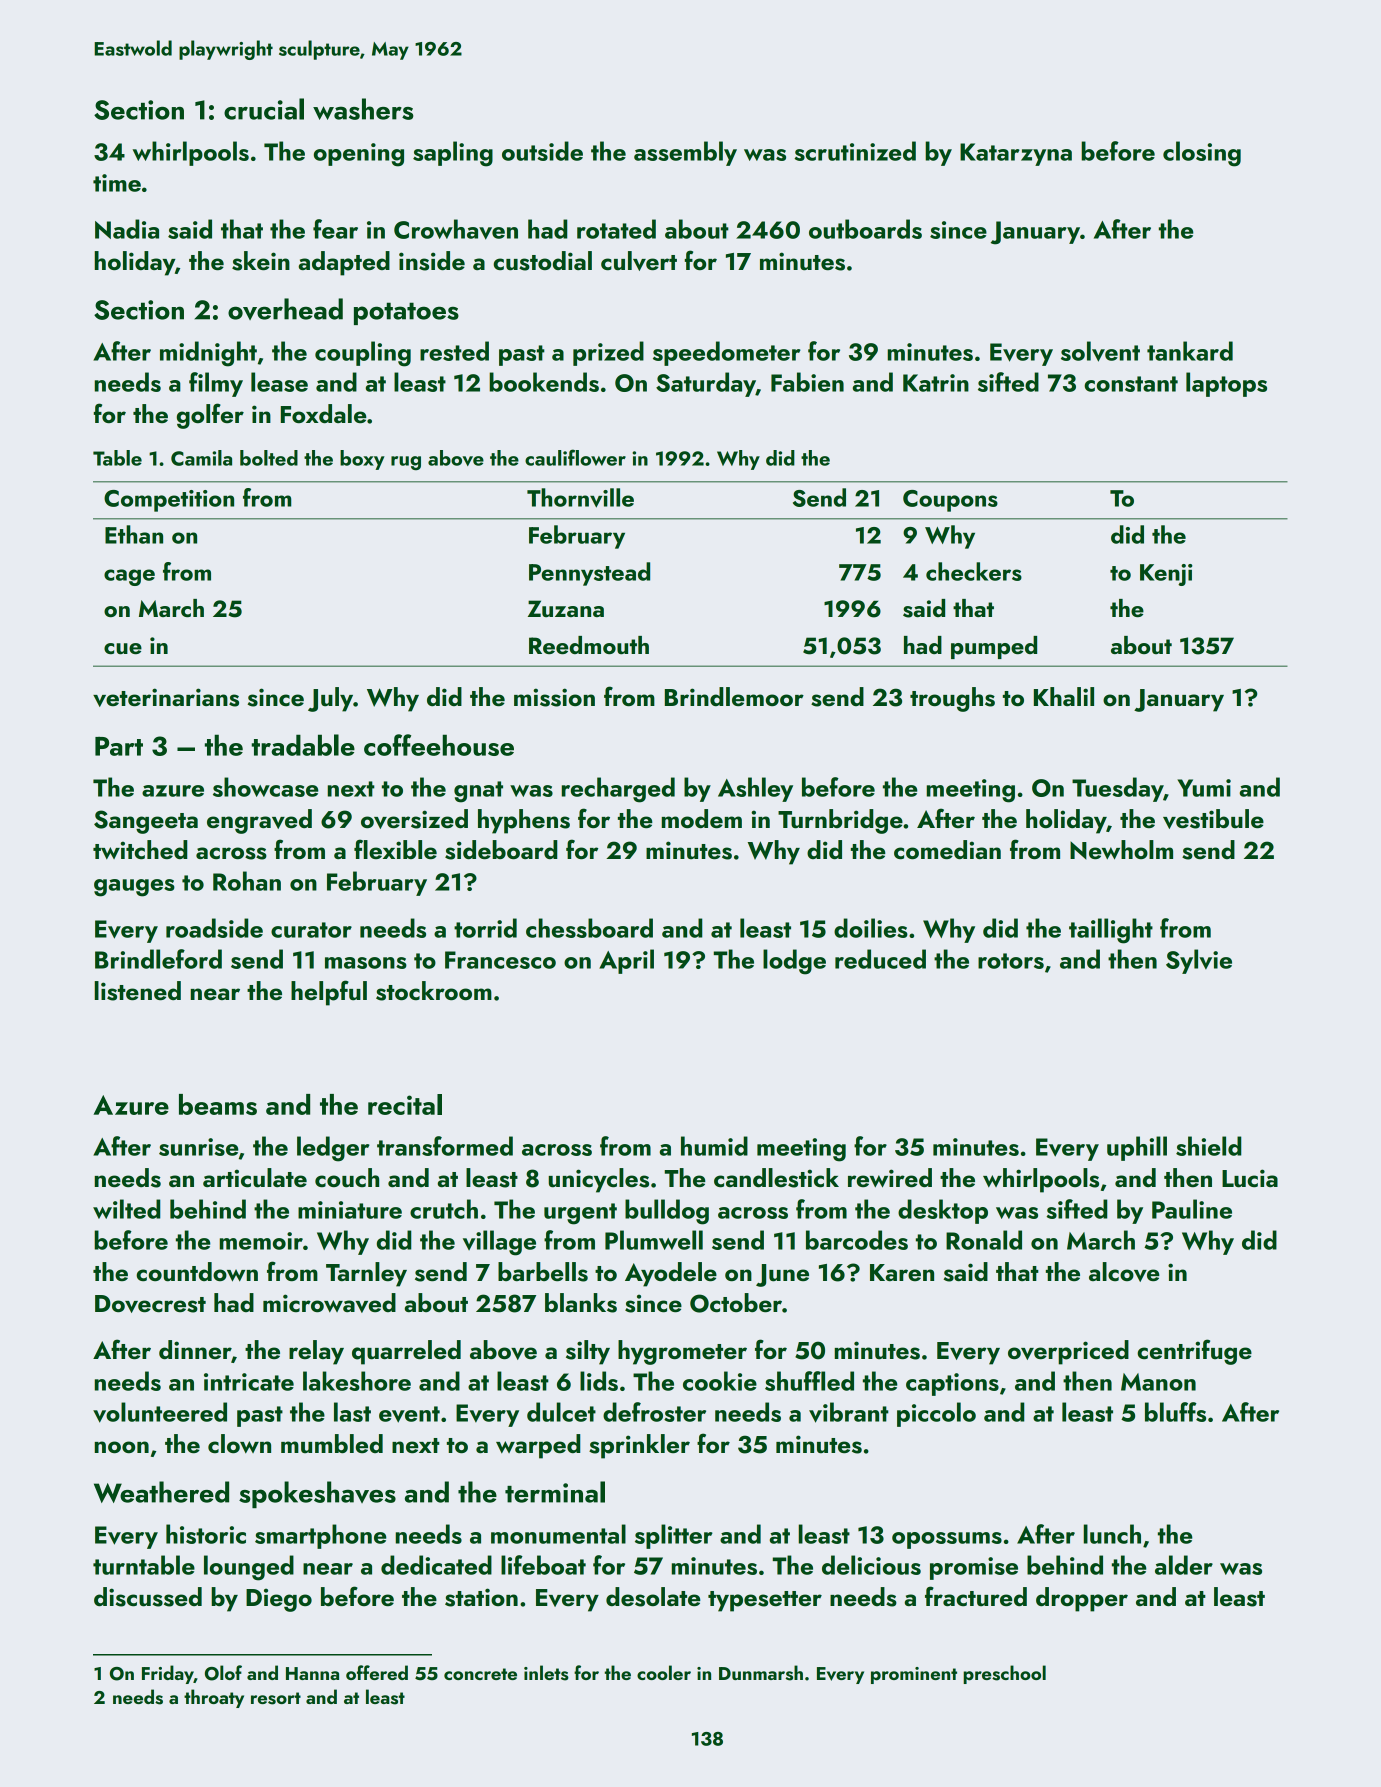 Image resolution: width=1381 pixels, height=1787 pixels. Describe the element at coordinates (1166, 575) in the screenshot. I see `Kenji` at that location.
